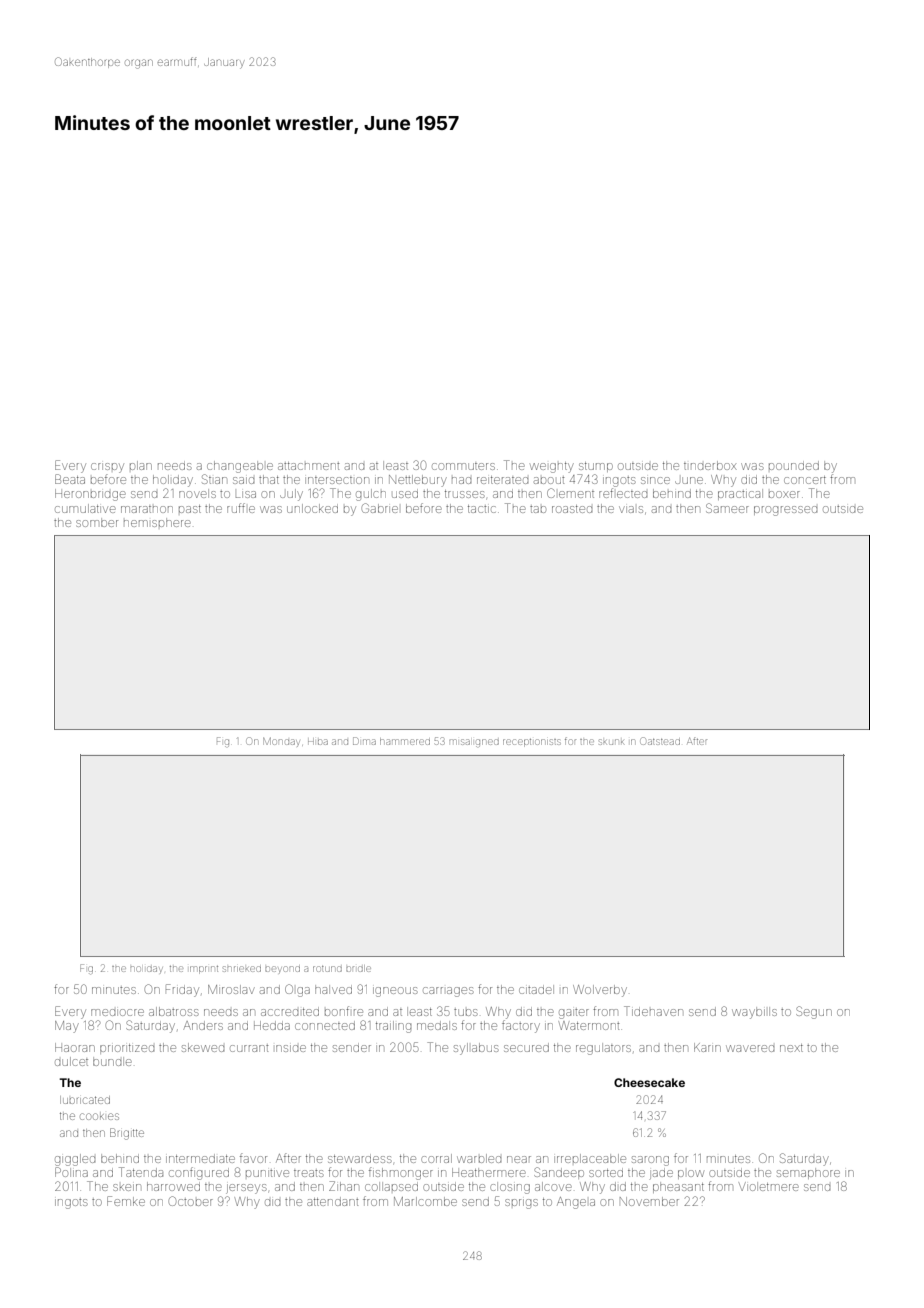 This screenshot has height=1308, width=924. Describe the element at coordinates (660, 741) in the screenshot. I see `Oatstead` at that location.
